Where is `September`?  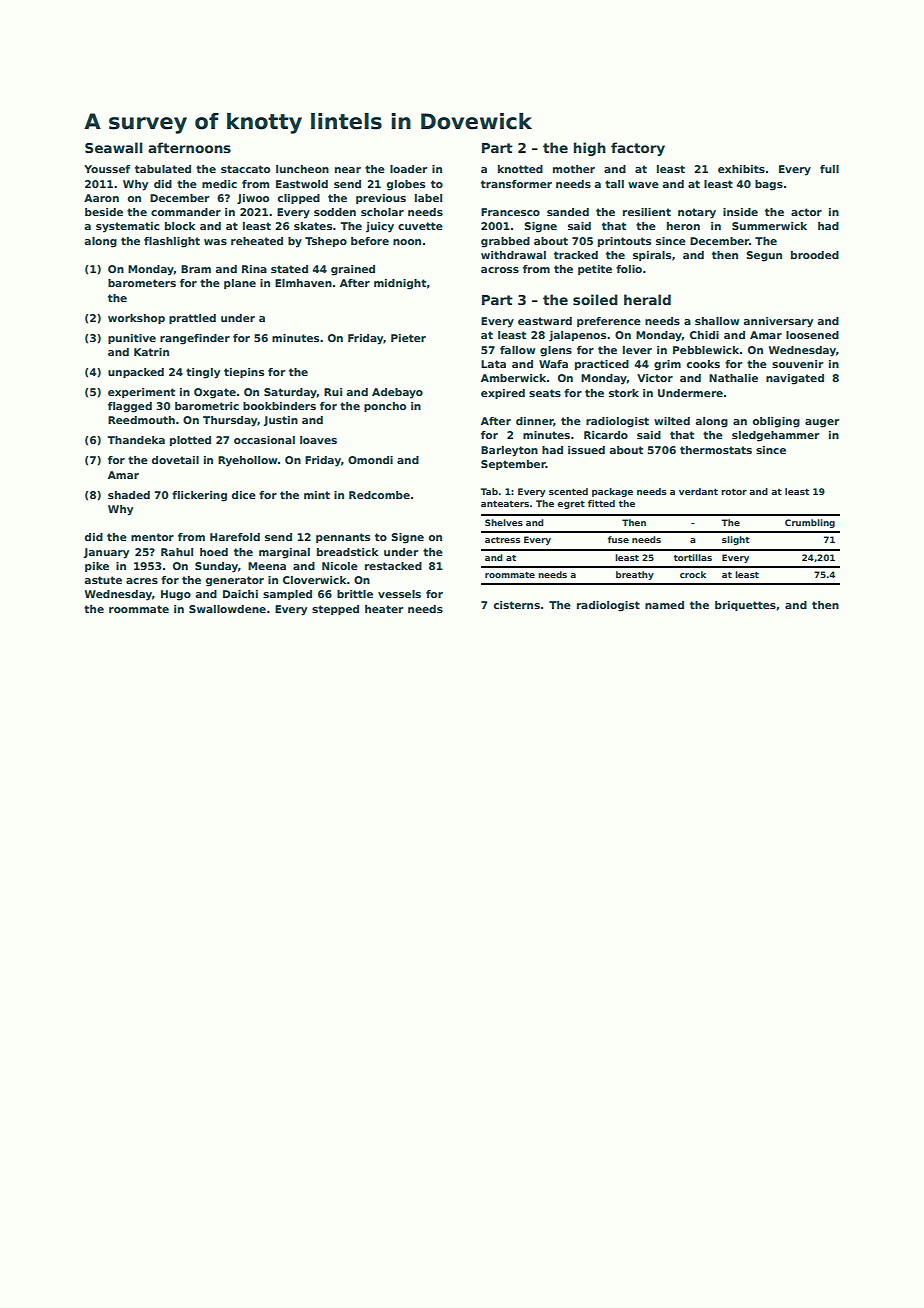
September is located at coordinates (513, 465).
